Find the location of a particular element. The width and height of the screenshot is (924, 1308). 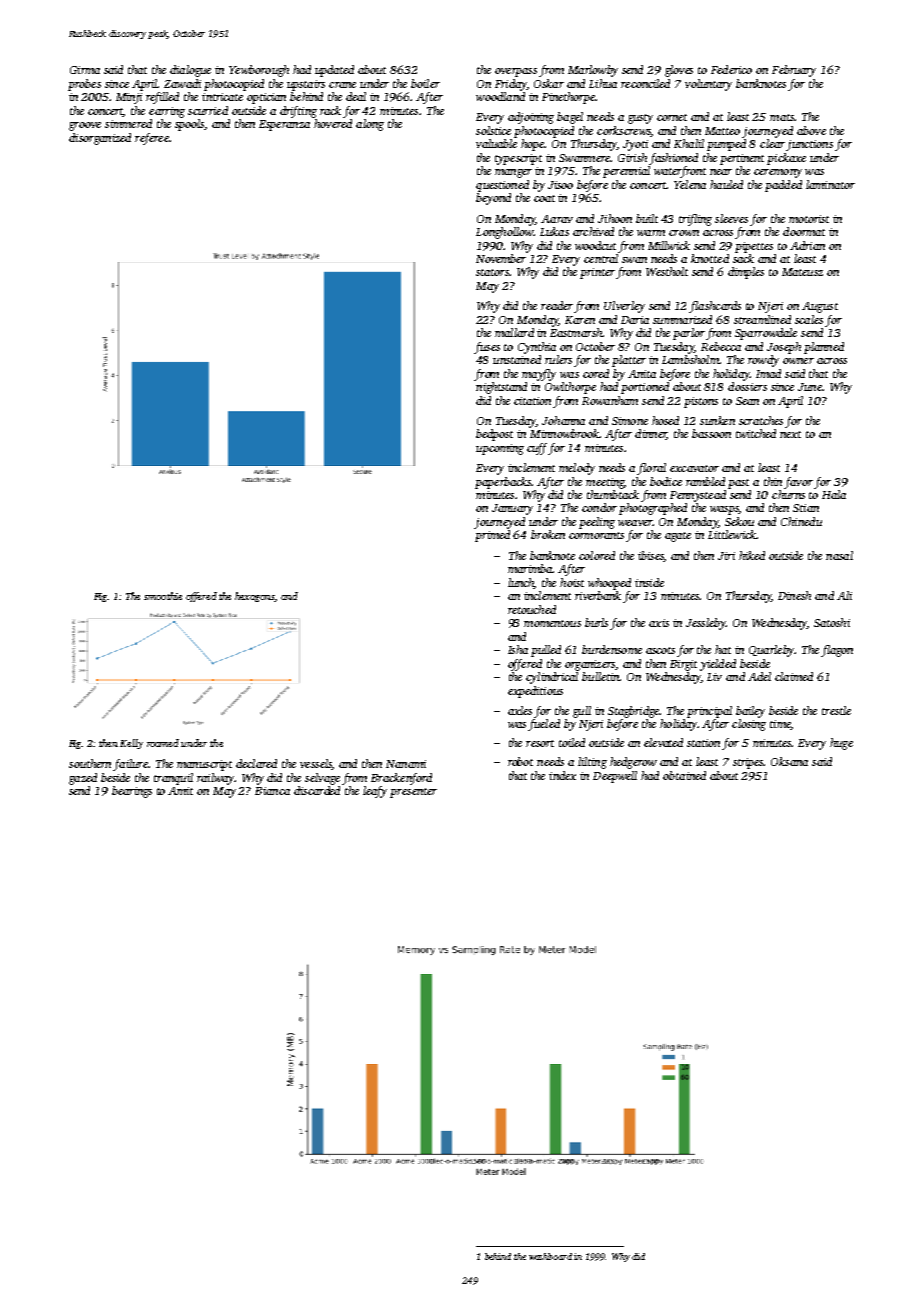

Bianca is located at coordinates (272, 791).
